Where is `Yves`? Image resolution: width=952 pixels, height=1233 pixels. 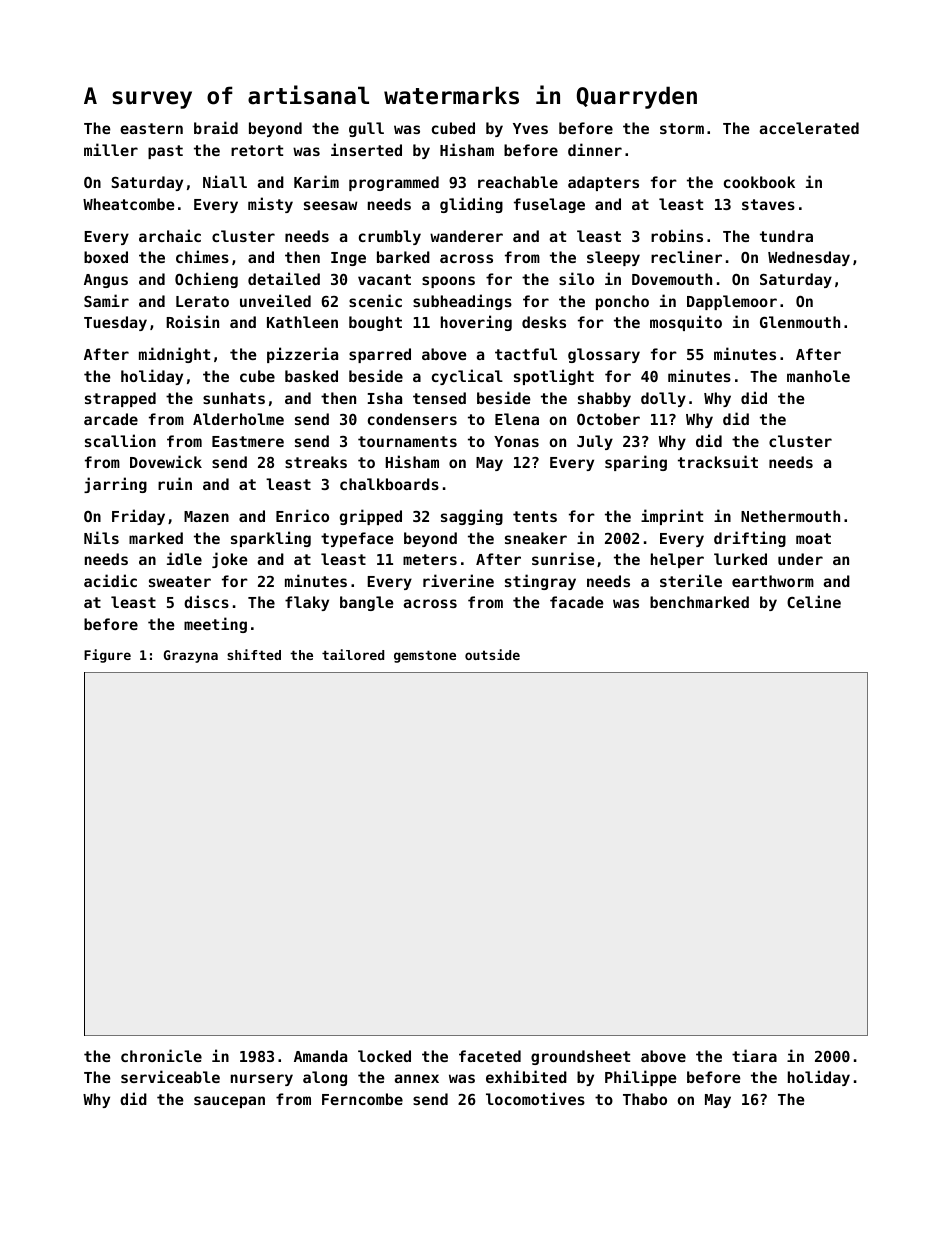
Yves is located at coordinates (530, 128).
